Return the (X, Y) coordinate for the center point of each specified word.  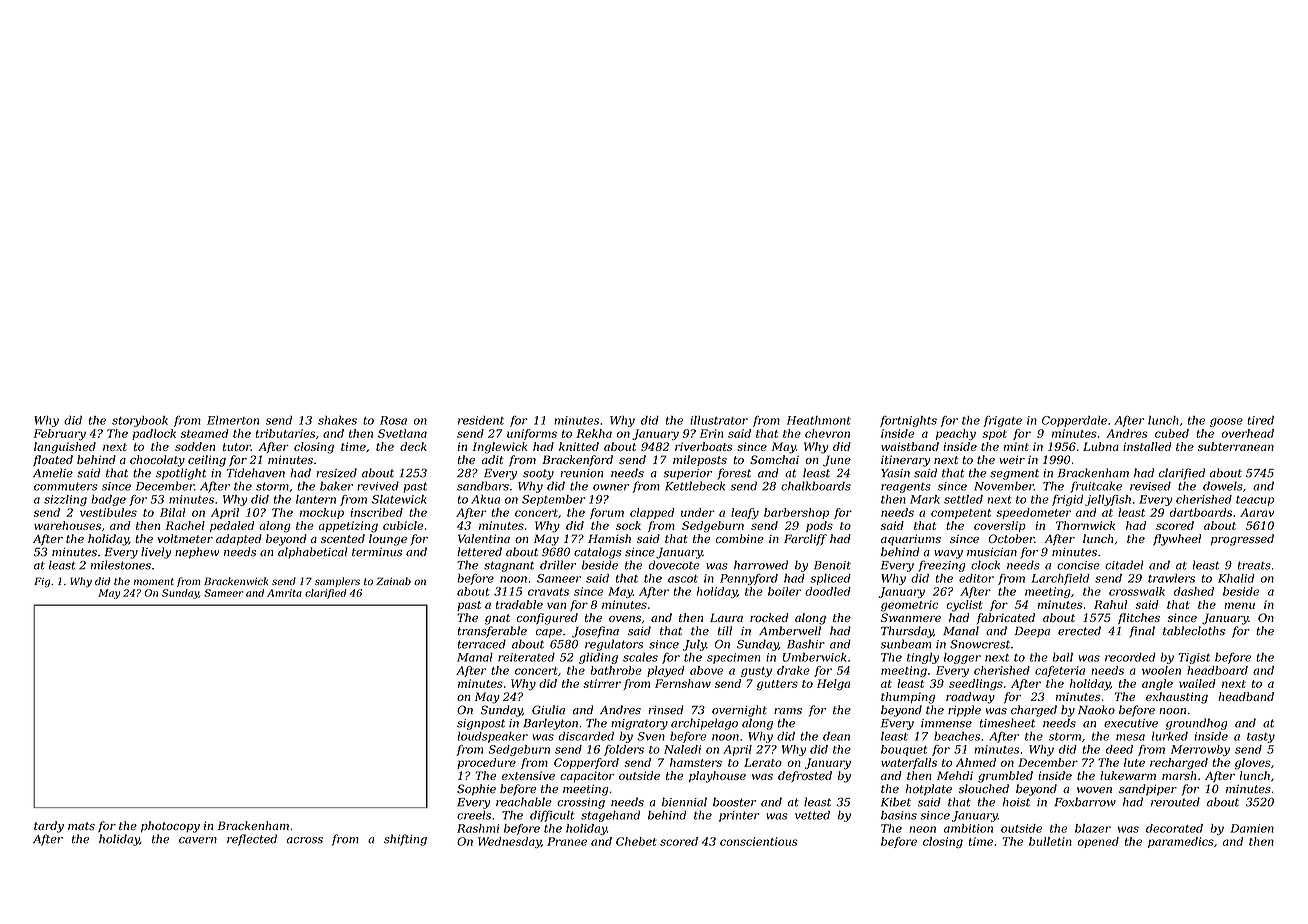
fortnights (908, 421)
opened (1098, 842)
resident (481, 420)
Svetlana (402, 433)
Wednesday (509, 842)
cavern (198, 840)
